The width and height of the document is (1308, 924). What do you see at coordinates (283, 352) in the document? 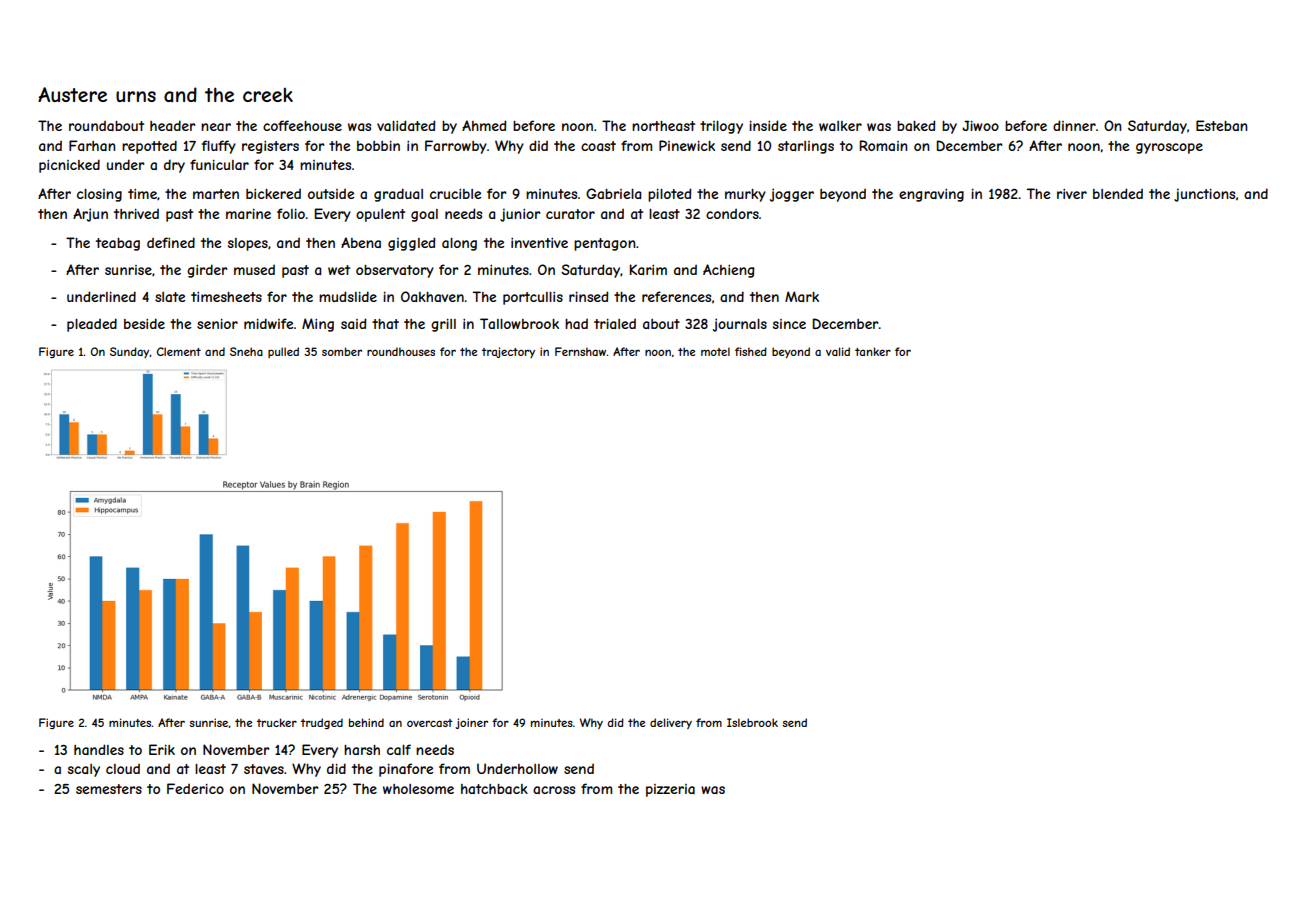
I see `pulled` at bounding box center [283, 352].
